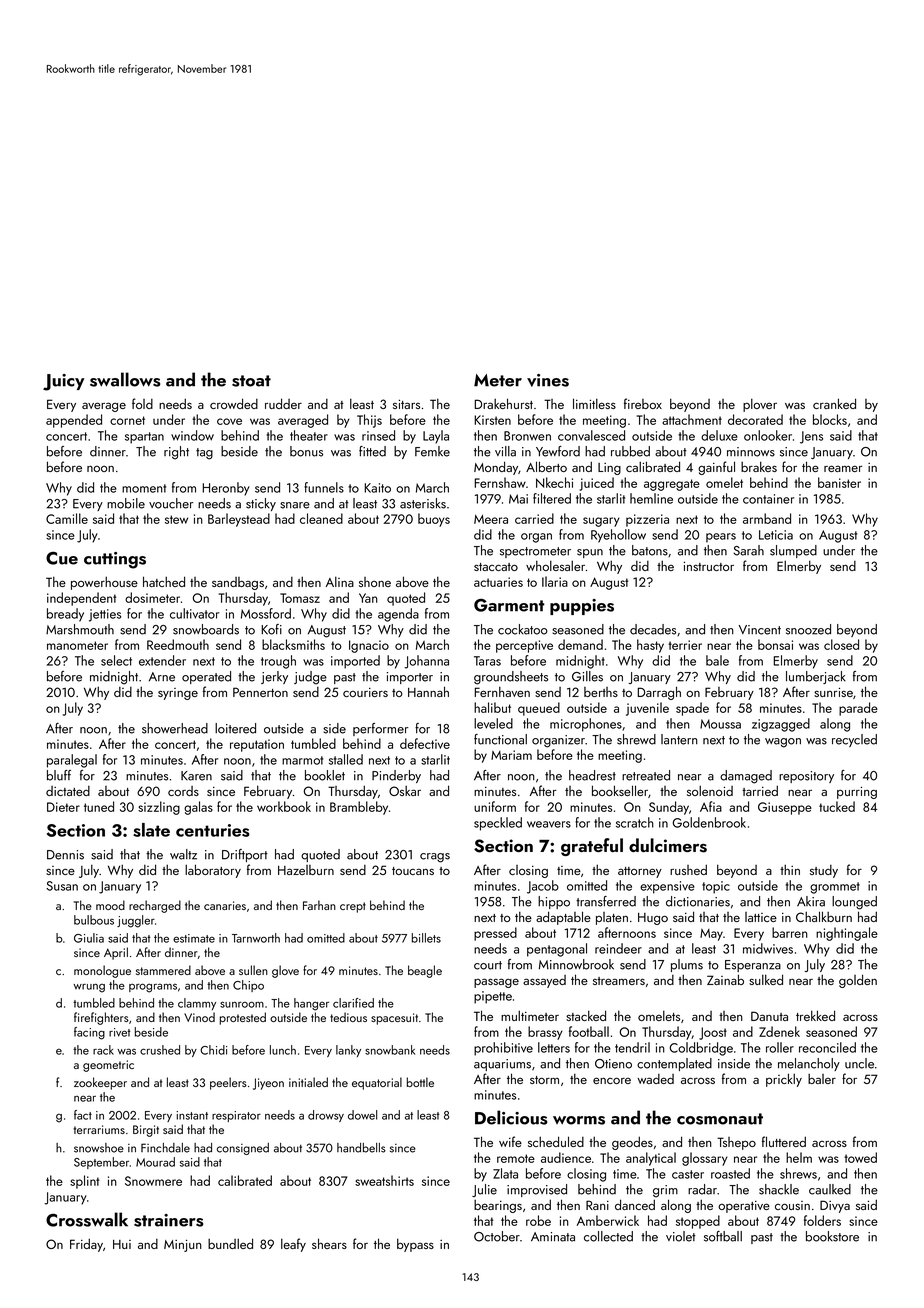 Image resolution: width=924 pixels, height=1308 pixels. I want to click on crept, so click(353, 907).
